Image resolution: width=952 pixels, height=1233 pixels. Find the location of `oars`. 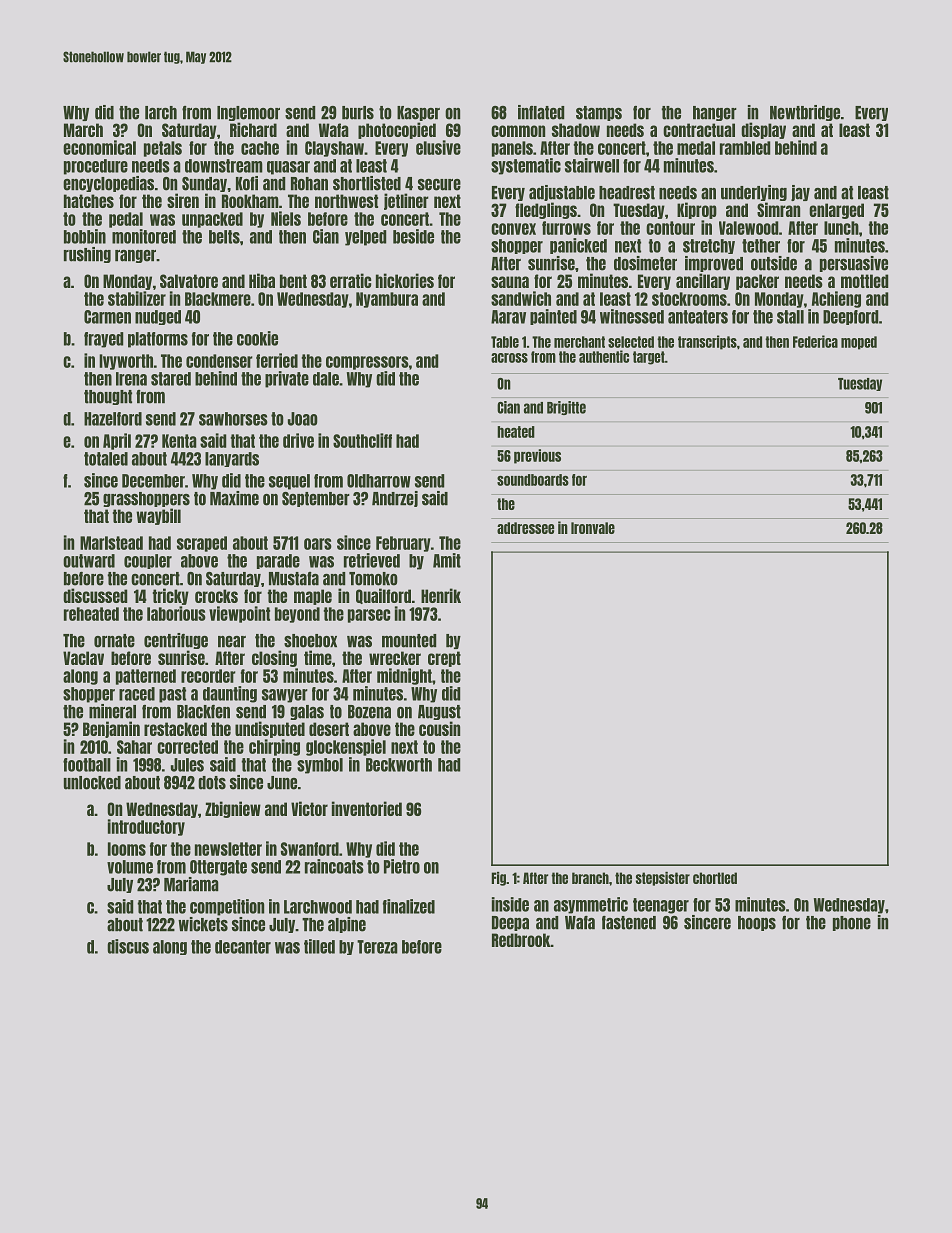

oars is located at coordinates (318, 544).
